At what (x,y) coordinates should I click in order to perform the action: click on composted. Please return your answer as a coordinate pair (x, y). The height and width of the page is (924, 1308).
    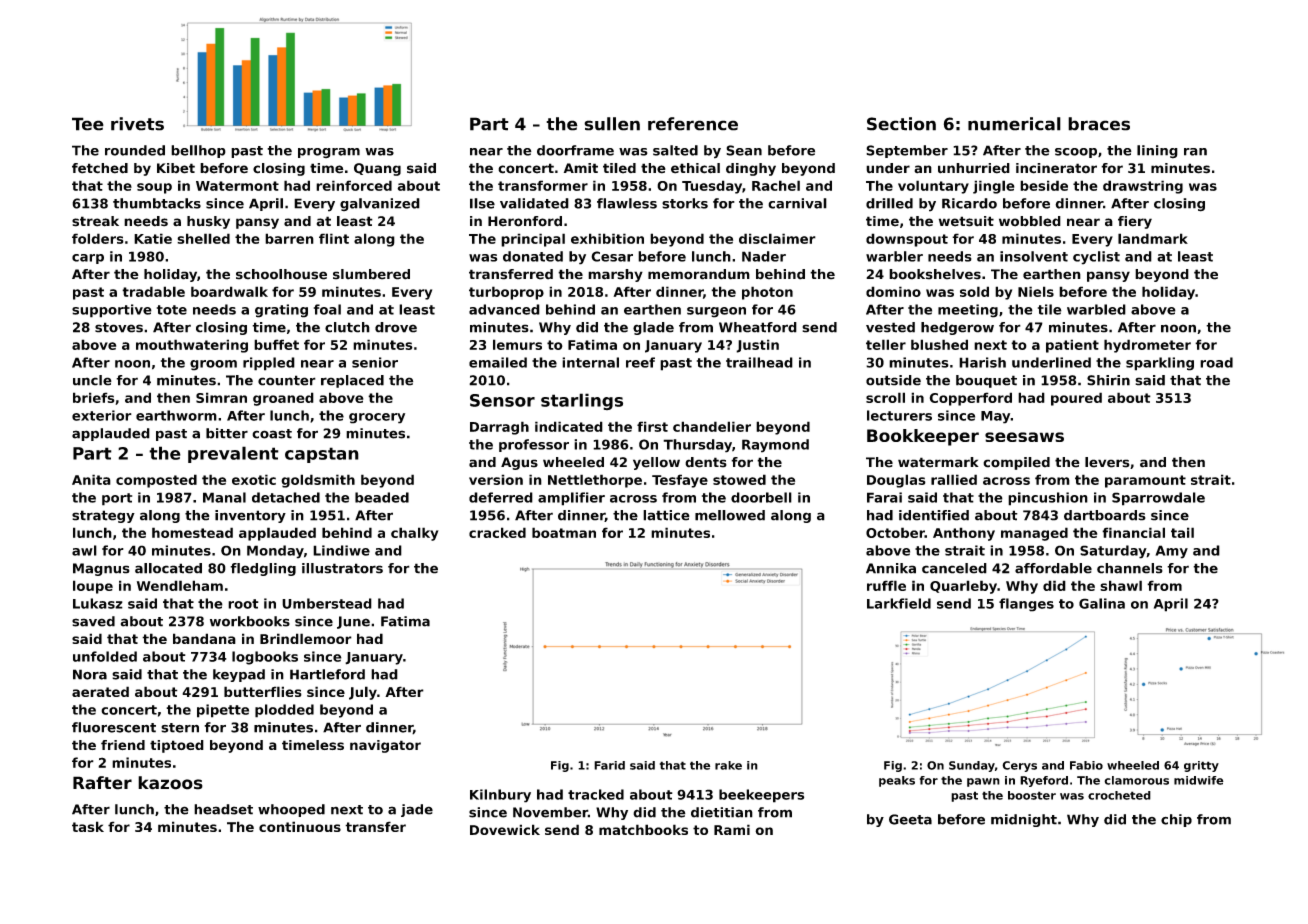
    Looking at the image, I should click on (156, 481).
